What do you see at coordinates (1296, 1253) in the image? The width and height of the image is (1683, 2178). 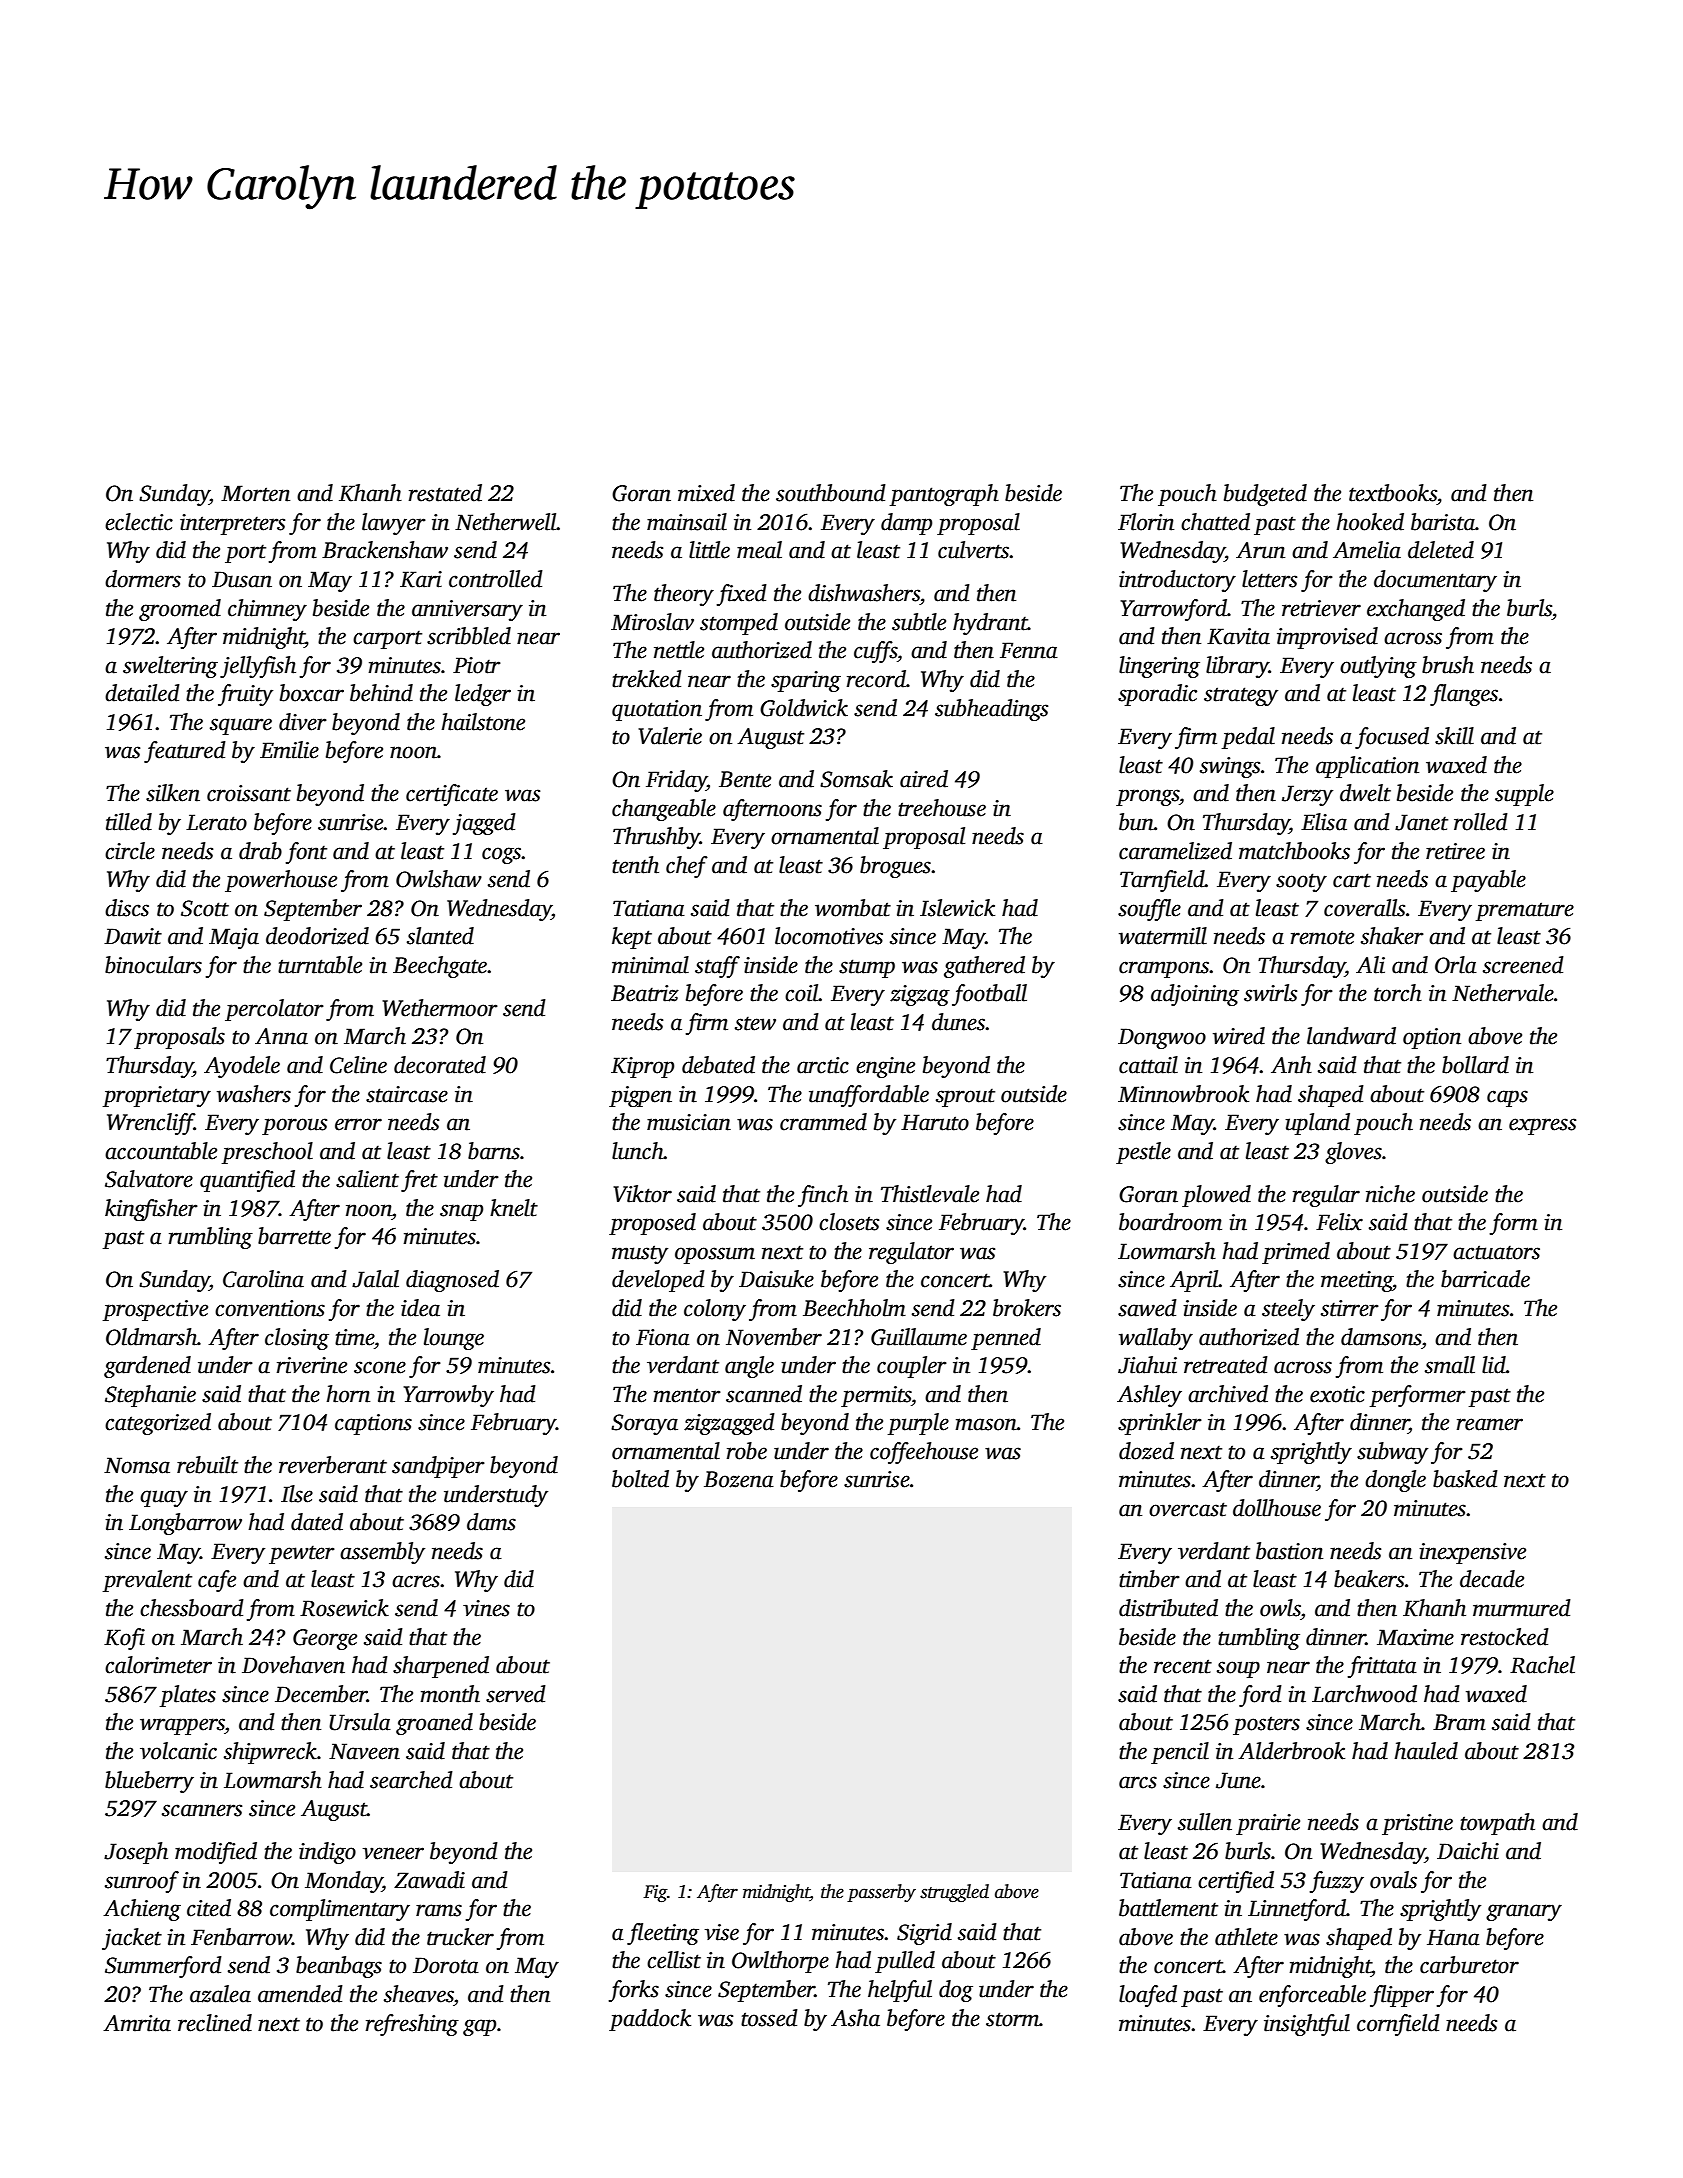 I see `primed` at bounding box center [1296, 1253].
